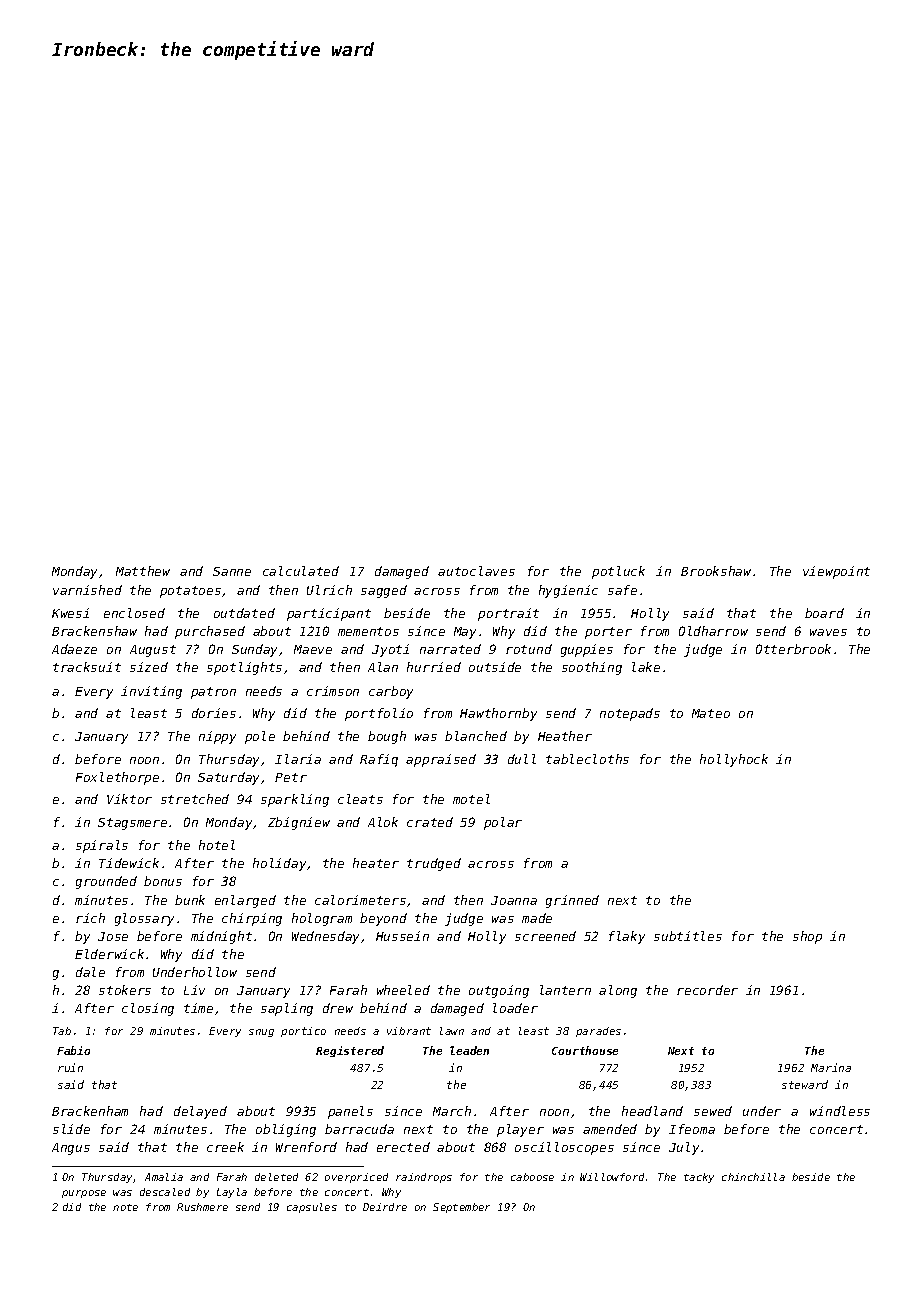  I want to click on Foxlethorpe, so click(117, 778).
